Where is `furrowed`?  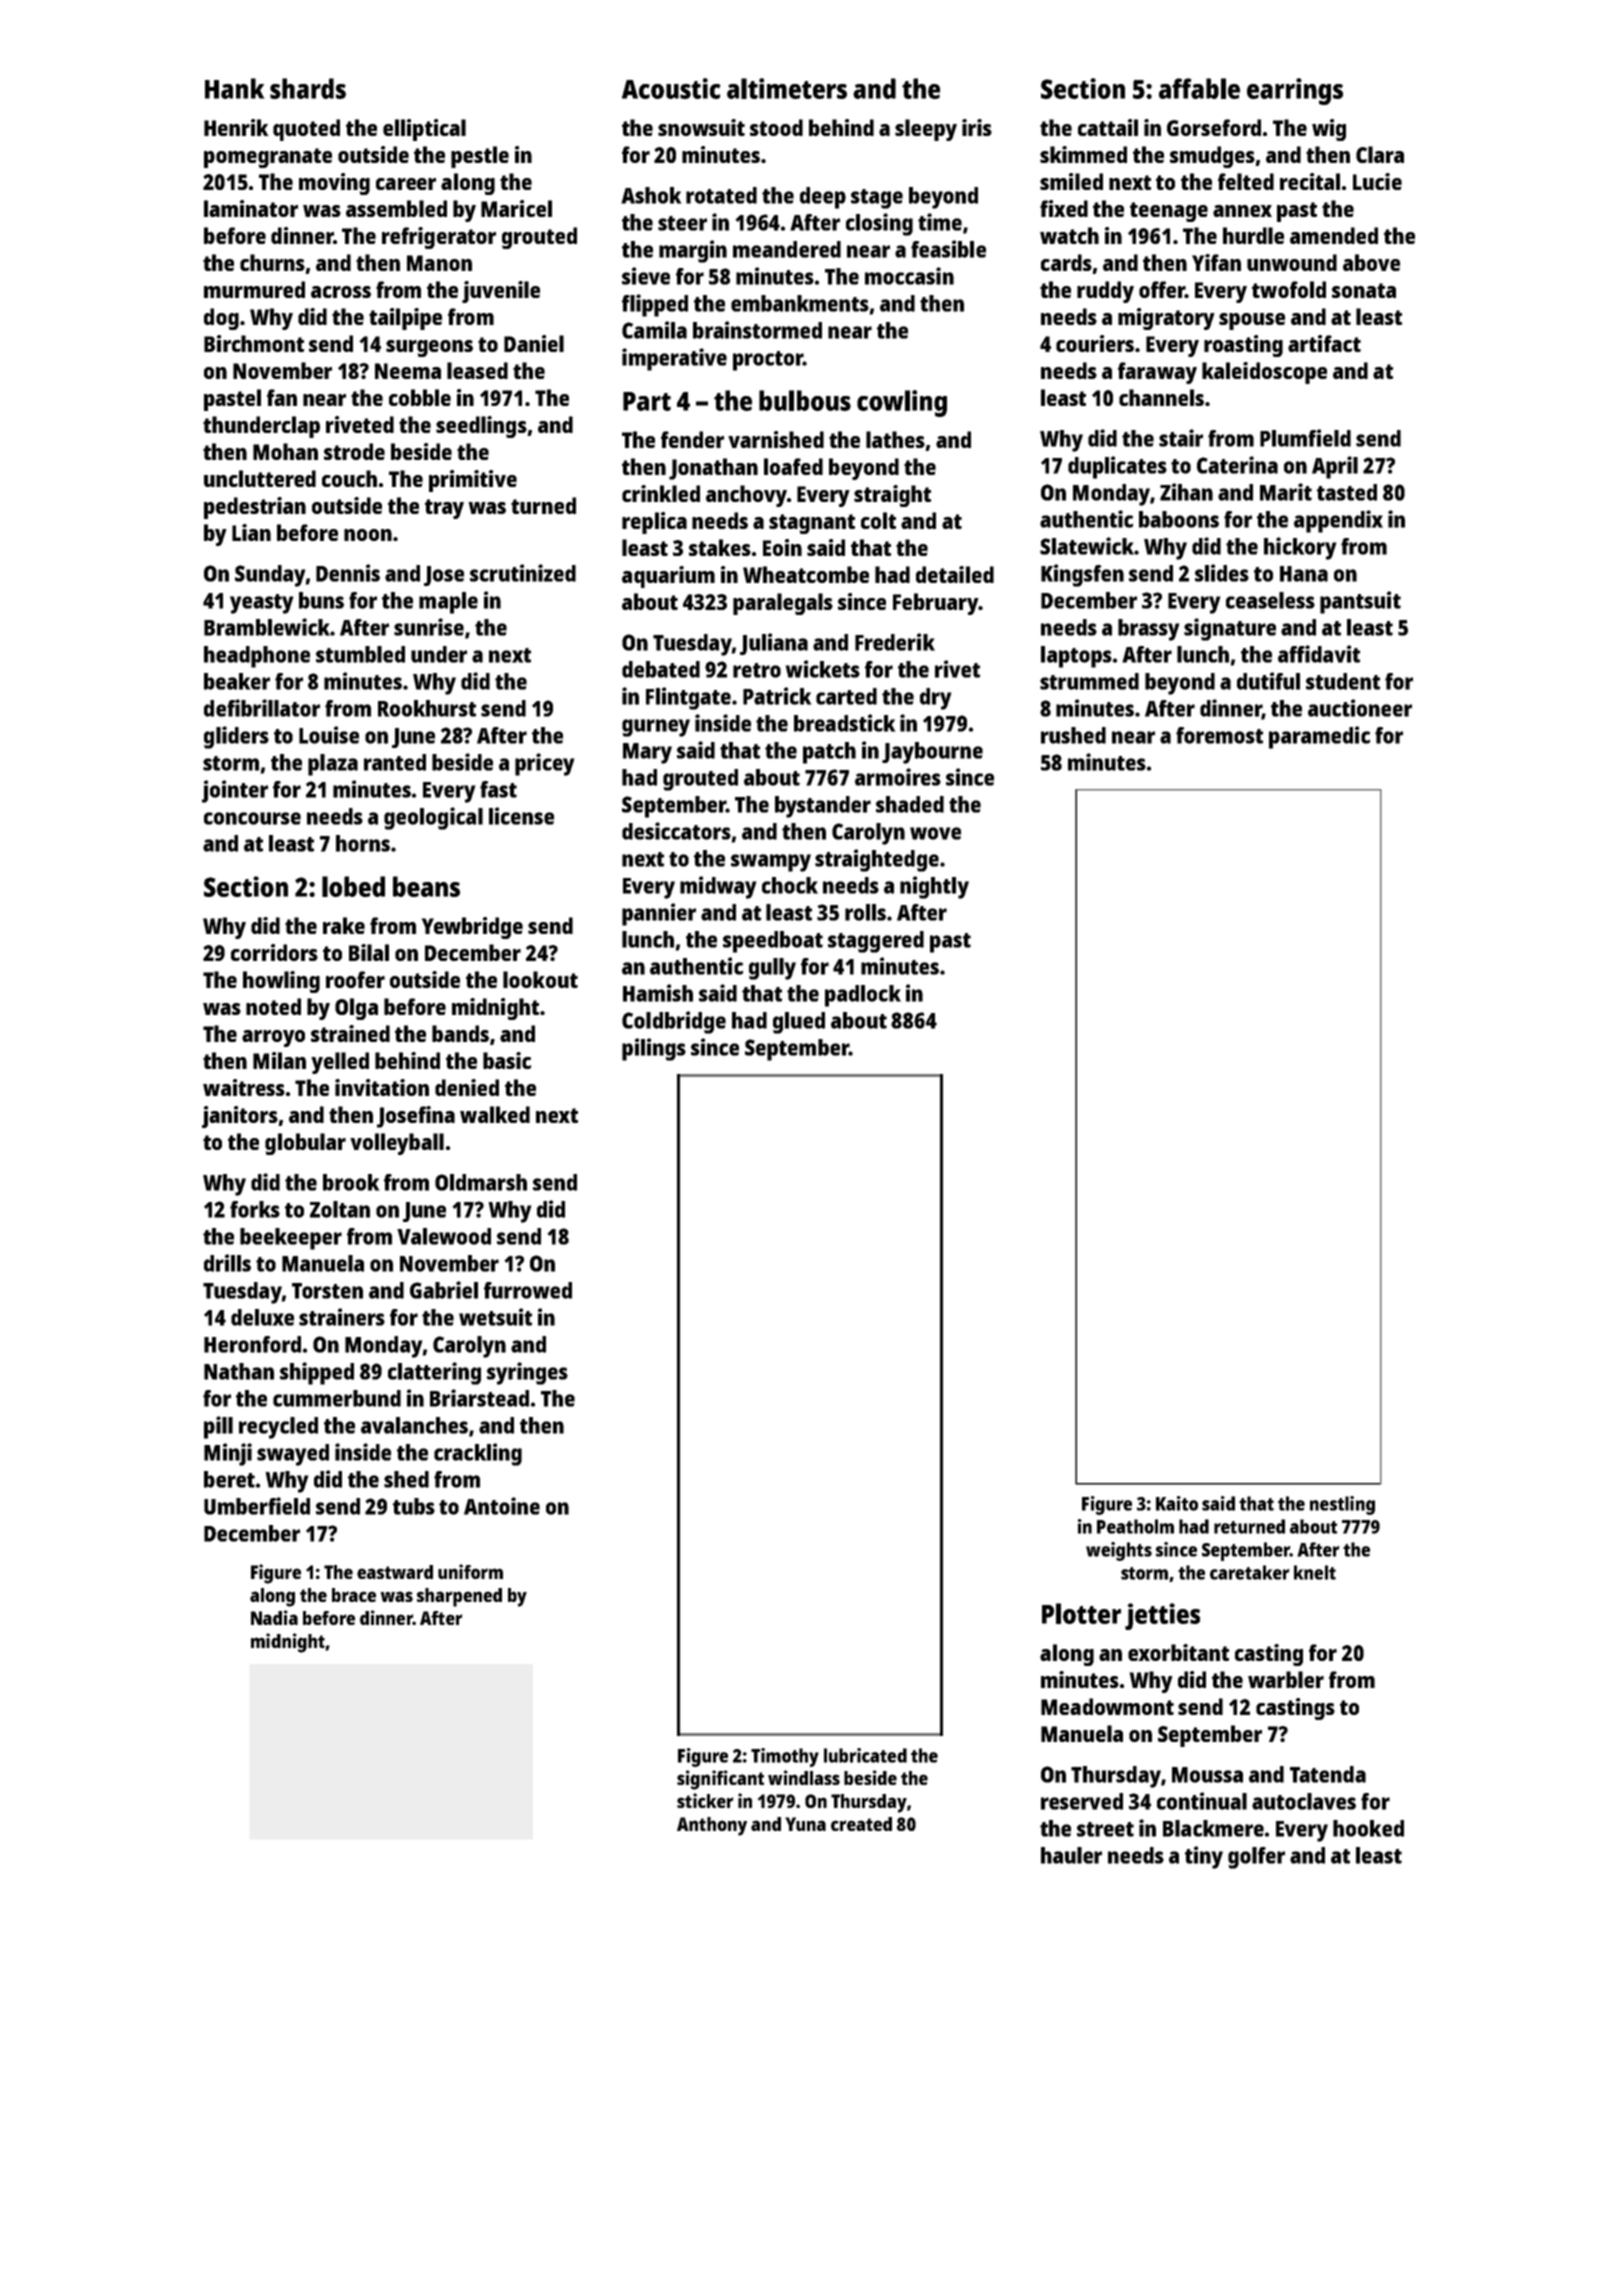 furrowed is located at coordinates (528, 1290).
